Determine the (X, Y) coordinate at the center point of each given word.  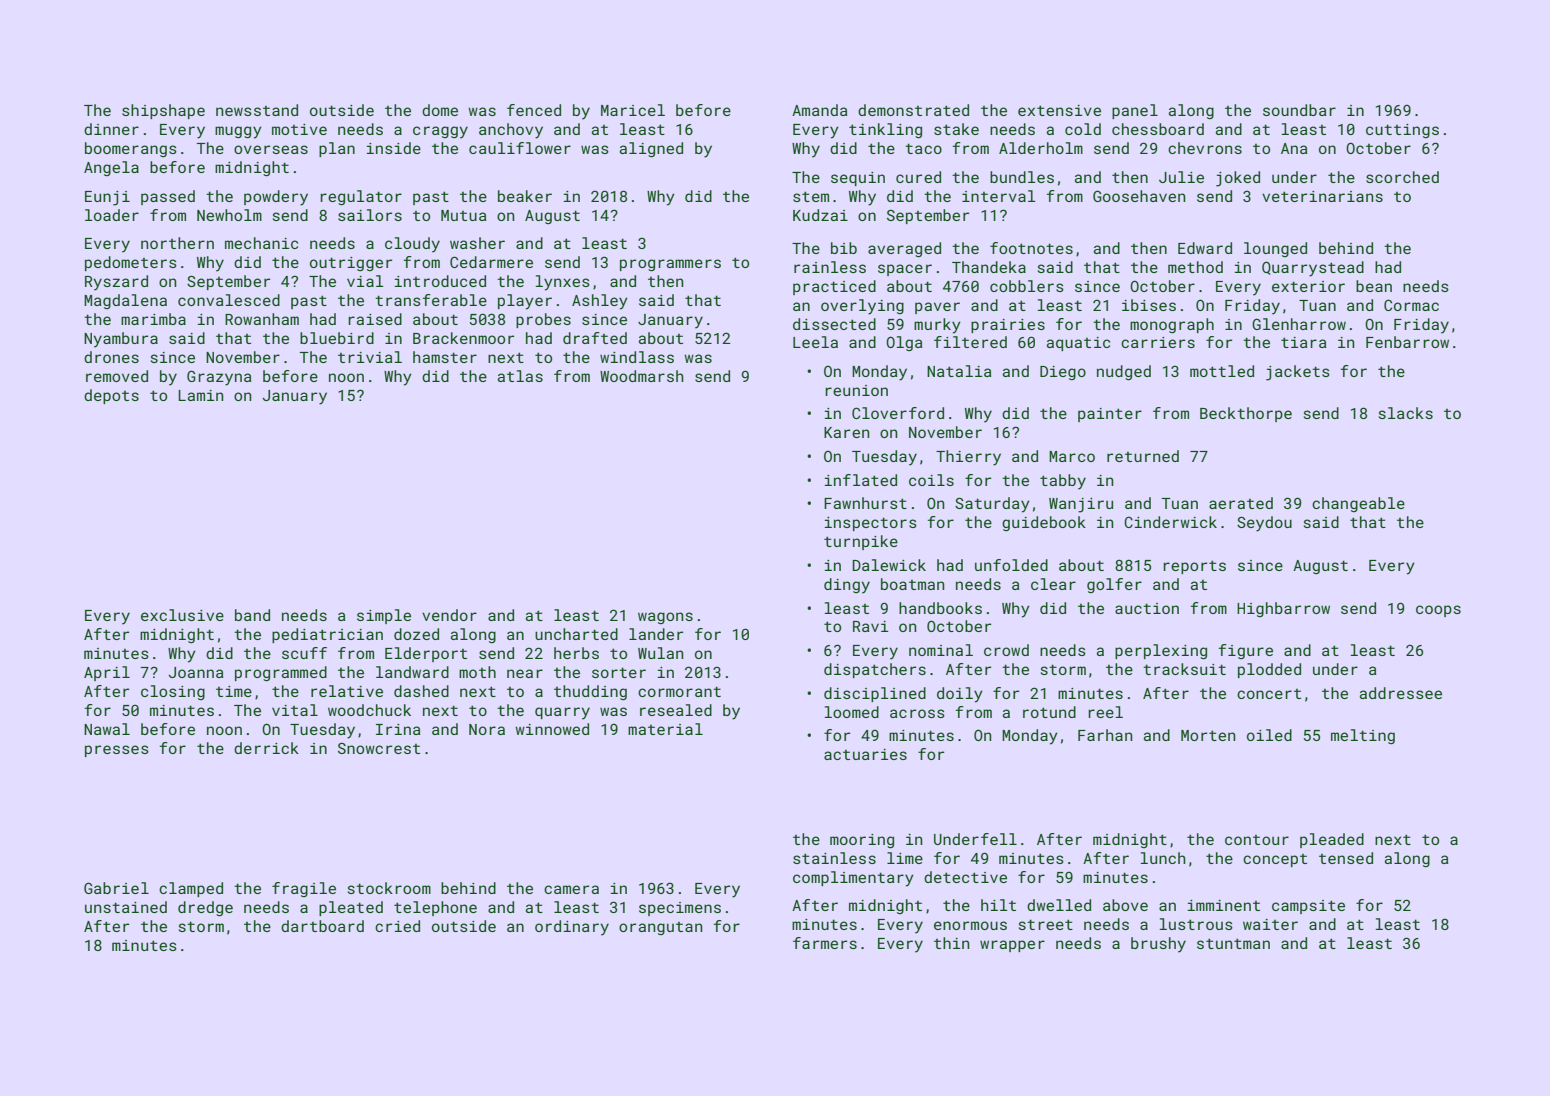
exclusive (182, 615)
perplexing (1161, 652)
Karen (846, 432)
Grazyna (219, 378)
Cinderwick (1170, 522)
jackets (1298, 373)
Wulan (660, 653)
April (107, 673)
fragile (304, 889)
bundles (1022, 177)
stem (811, 196)
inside (394, 148)
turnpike (861, 542)
